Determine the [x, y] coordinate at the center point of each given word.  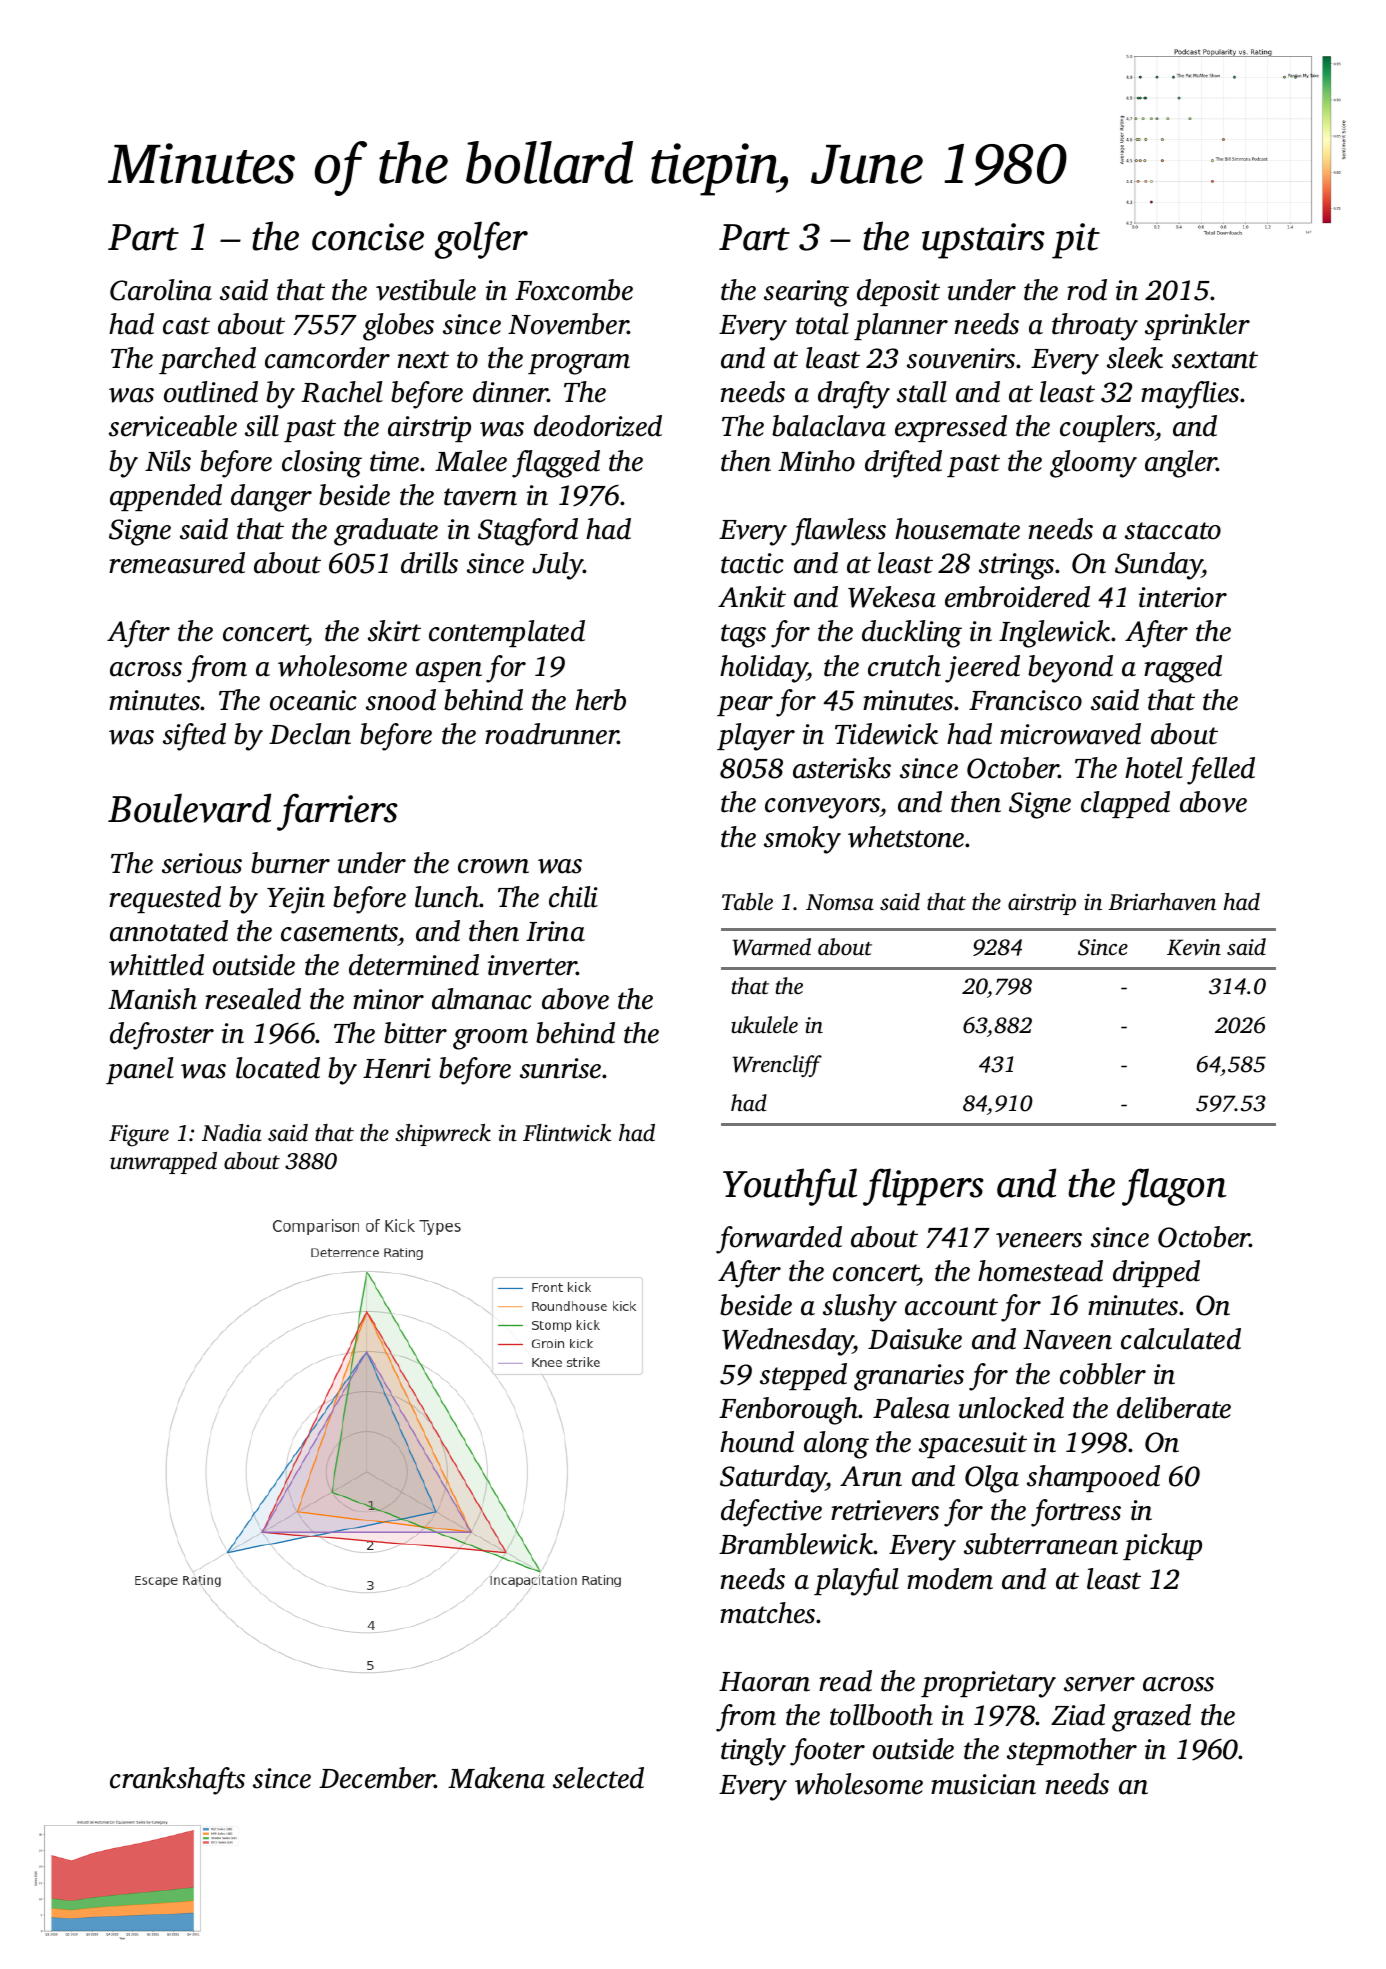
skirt [394, 631]
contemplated [507, 633]
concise [368, 237]
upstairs [983, 241]
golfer [481, 240]
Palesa [911, 1408]
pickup [1162, 1546]
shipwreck [443, 1135]
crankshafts [177, 1781]
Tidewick [886, 734]
